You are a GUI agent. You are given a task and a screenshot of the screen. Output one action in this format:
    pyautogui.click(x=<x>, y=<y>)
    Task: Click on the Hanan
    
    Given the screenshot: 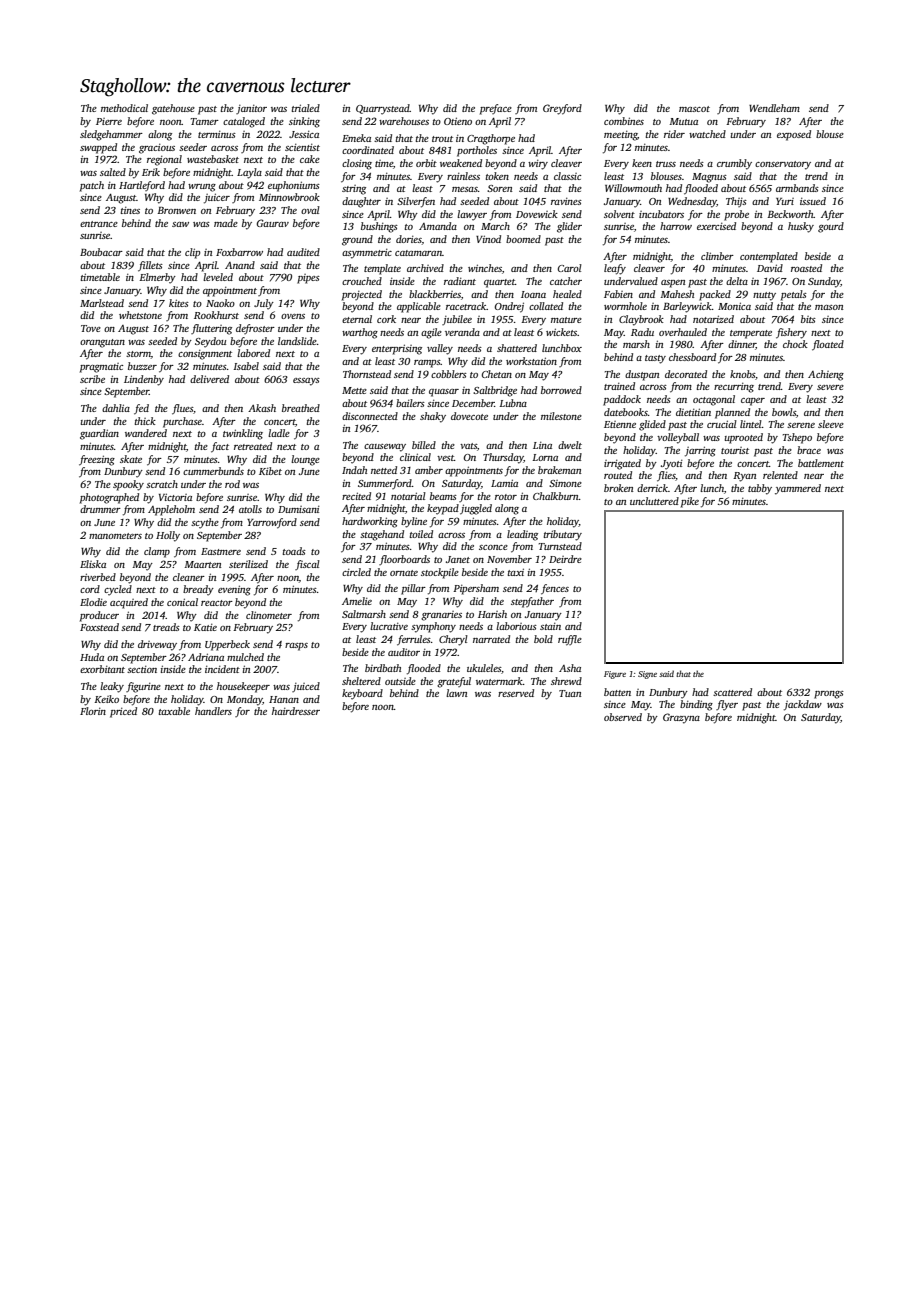 What is the action you would take?
    pyautogui.click(x=284, y=699)
